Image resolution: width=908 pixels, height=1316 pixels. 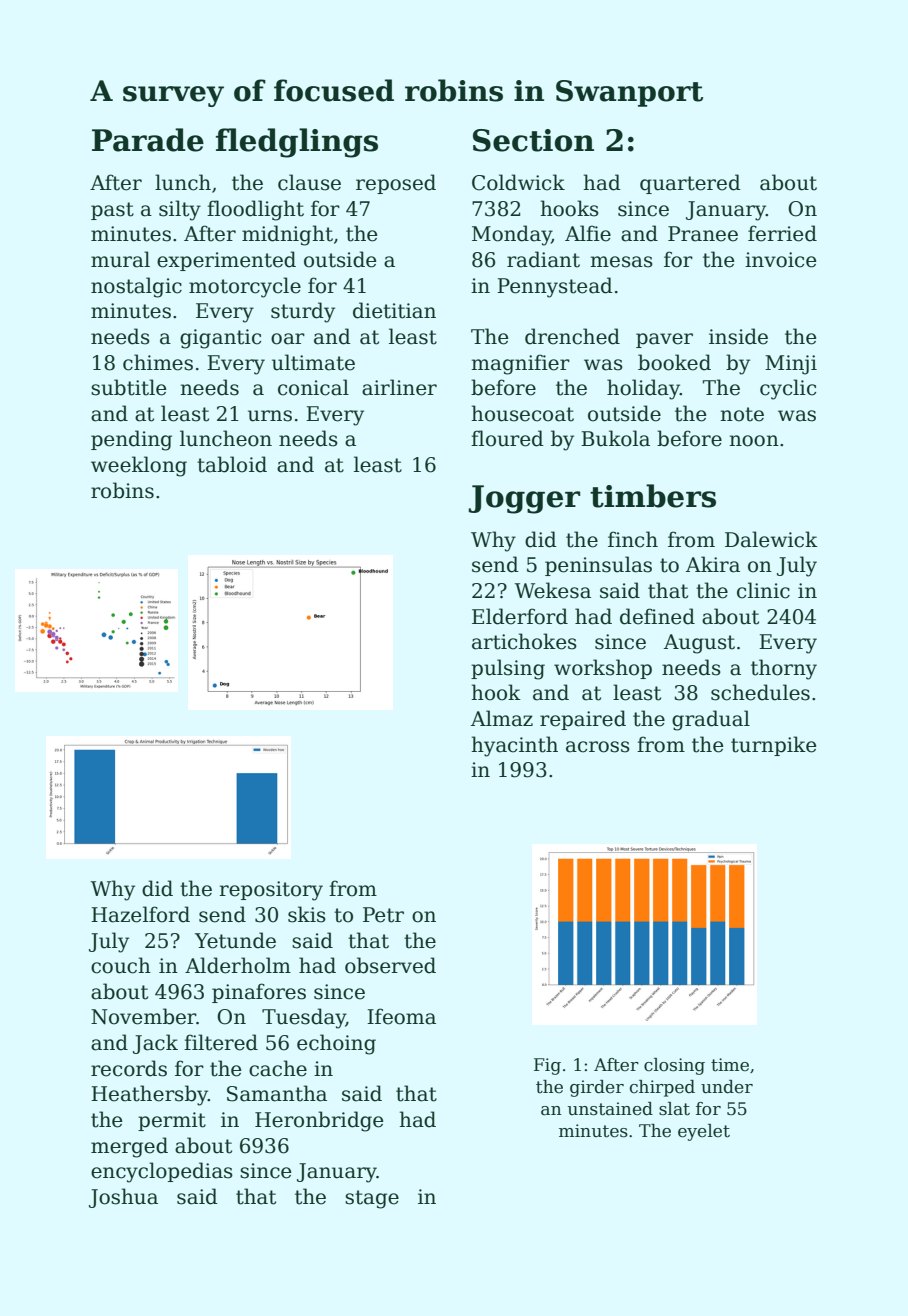 I want to click on Section, so click(x=533, y=140).
